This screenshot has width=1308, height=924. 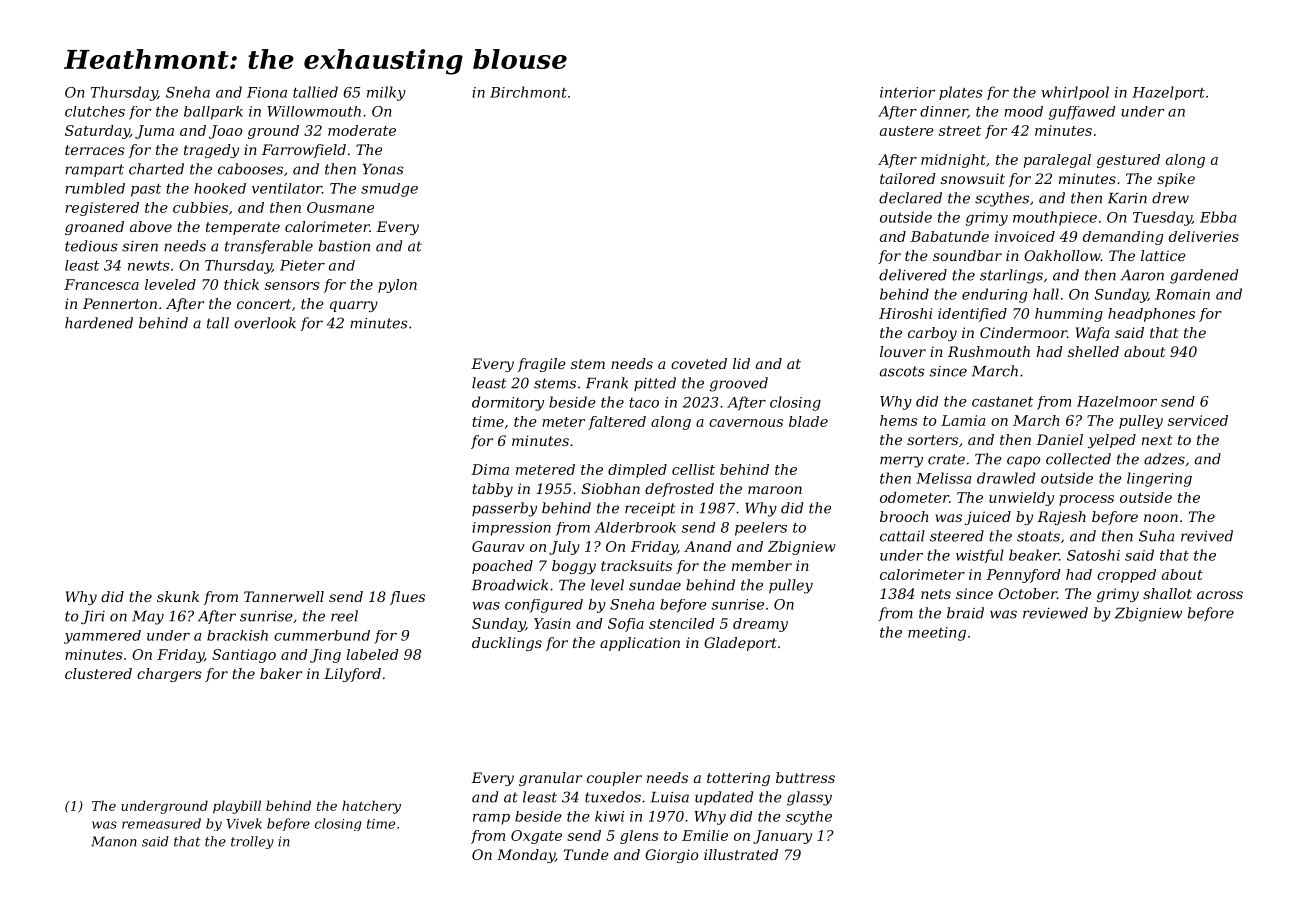 I want to click on hatchery, so click(x=371, y=807).
